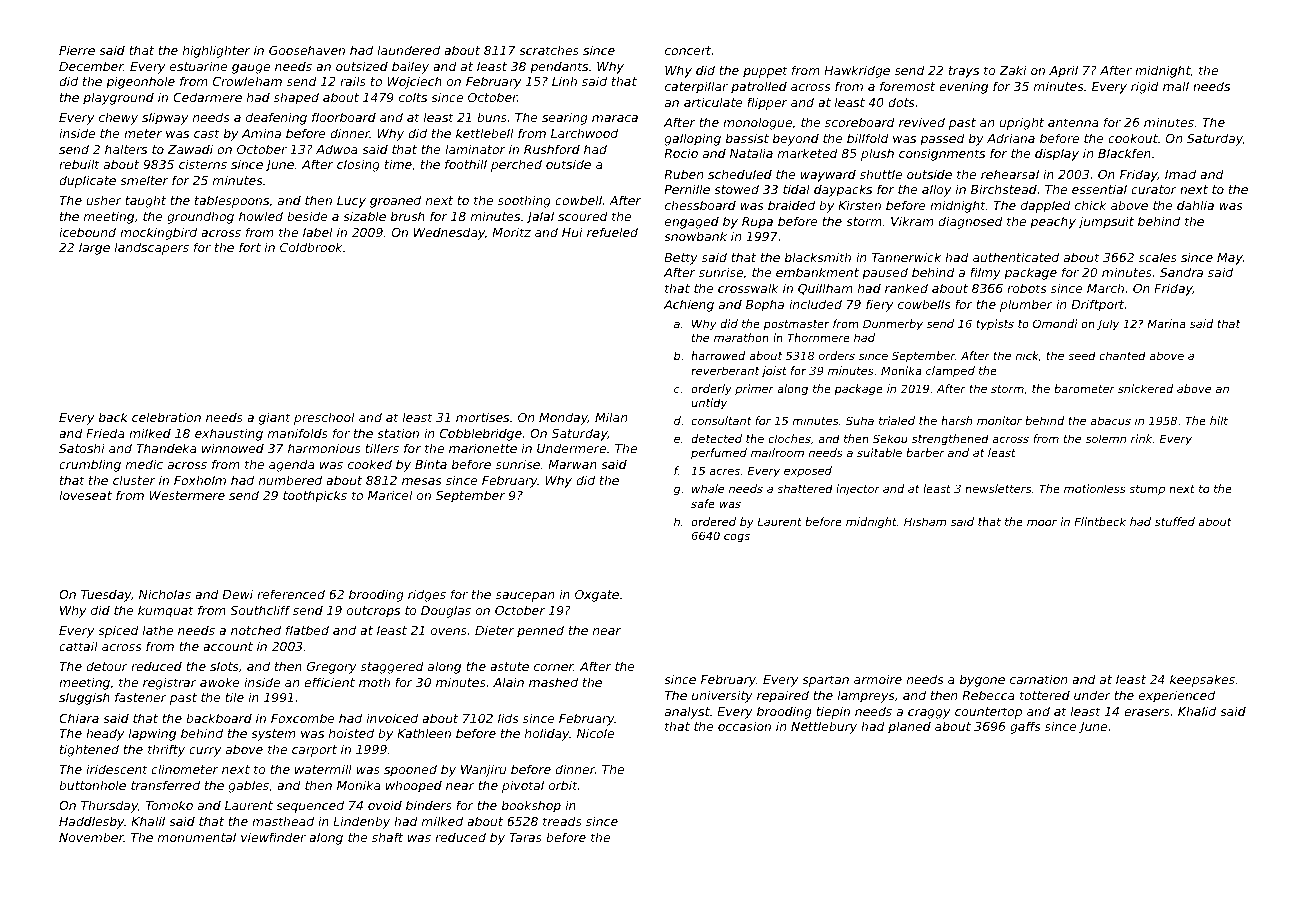  Describe the element at coordinates (1012, 70) in the document. I see `Zaki` at that location.
